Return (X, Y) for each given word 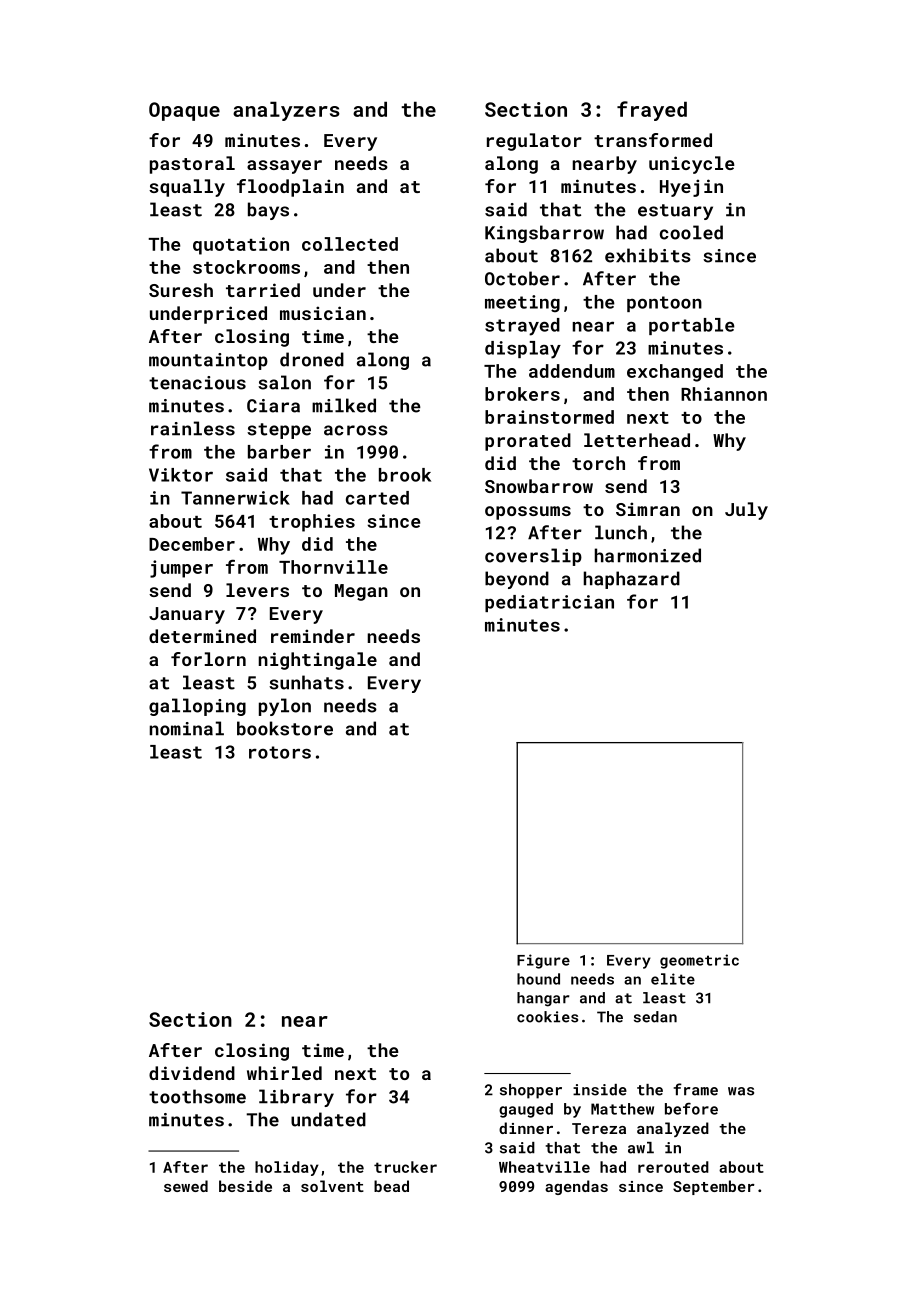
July (746, 511)
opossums (528, 513)
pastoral (192, 165)
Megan (361, 592)
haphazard (632, 580)
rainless (193, 428)
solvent (332, 1186)
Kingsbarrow (544, 234)
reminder (313, 636)
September (714, 1187)
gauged (526, 1110)
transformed (653, 140)
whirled (284, 1073)
